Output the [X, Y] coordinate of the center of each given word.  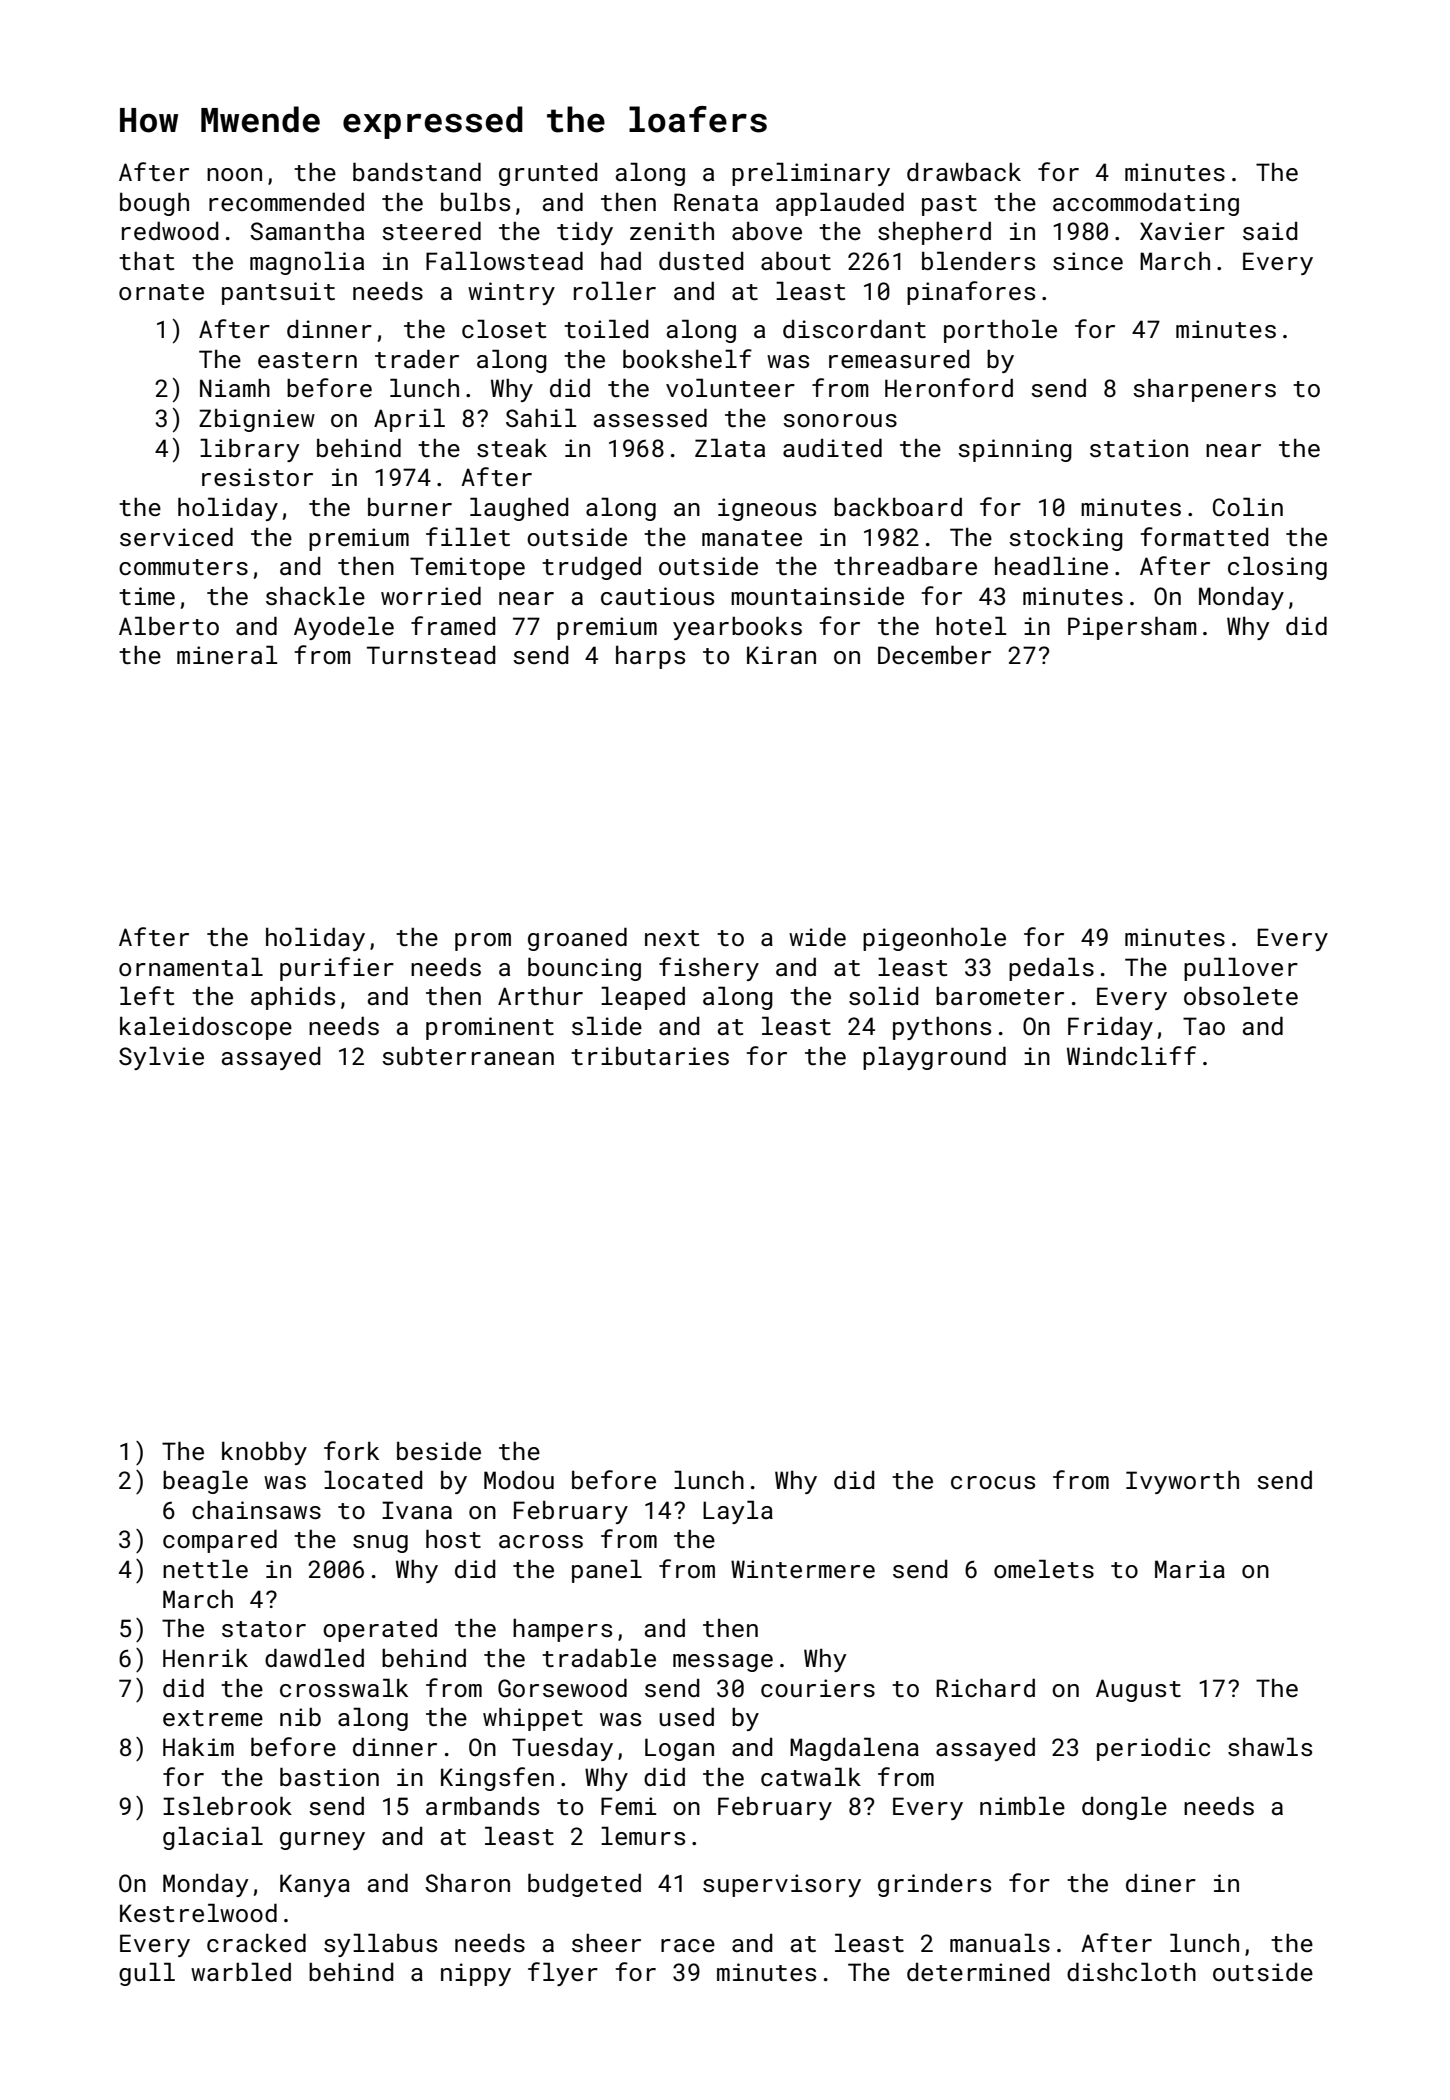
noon [234, 174]
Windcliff [1131, 1055]
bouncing [584, 969]
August [1138, 1690]
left [147, 995]
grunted [548, 174]
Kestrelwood [198, 1912]
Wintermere [803, 1569]
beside [439, 1450]
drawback [964, 171]
